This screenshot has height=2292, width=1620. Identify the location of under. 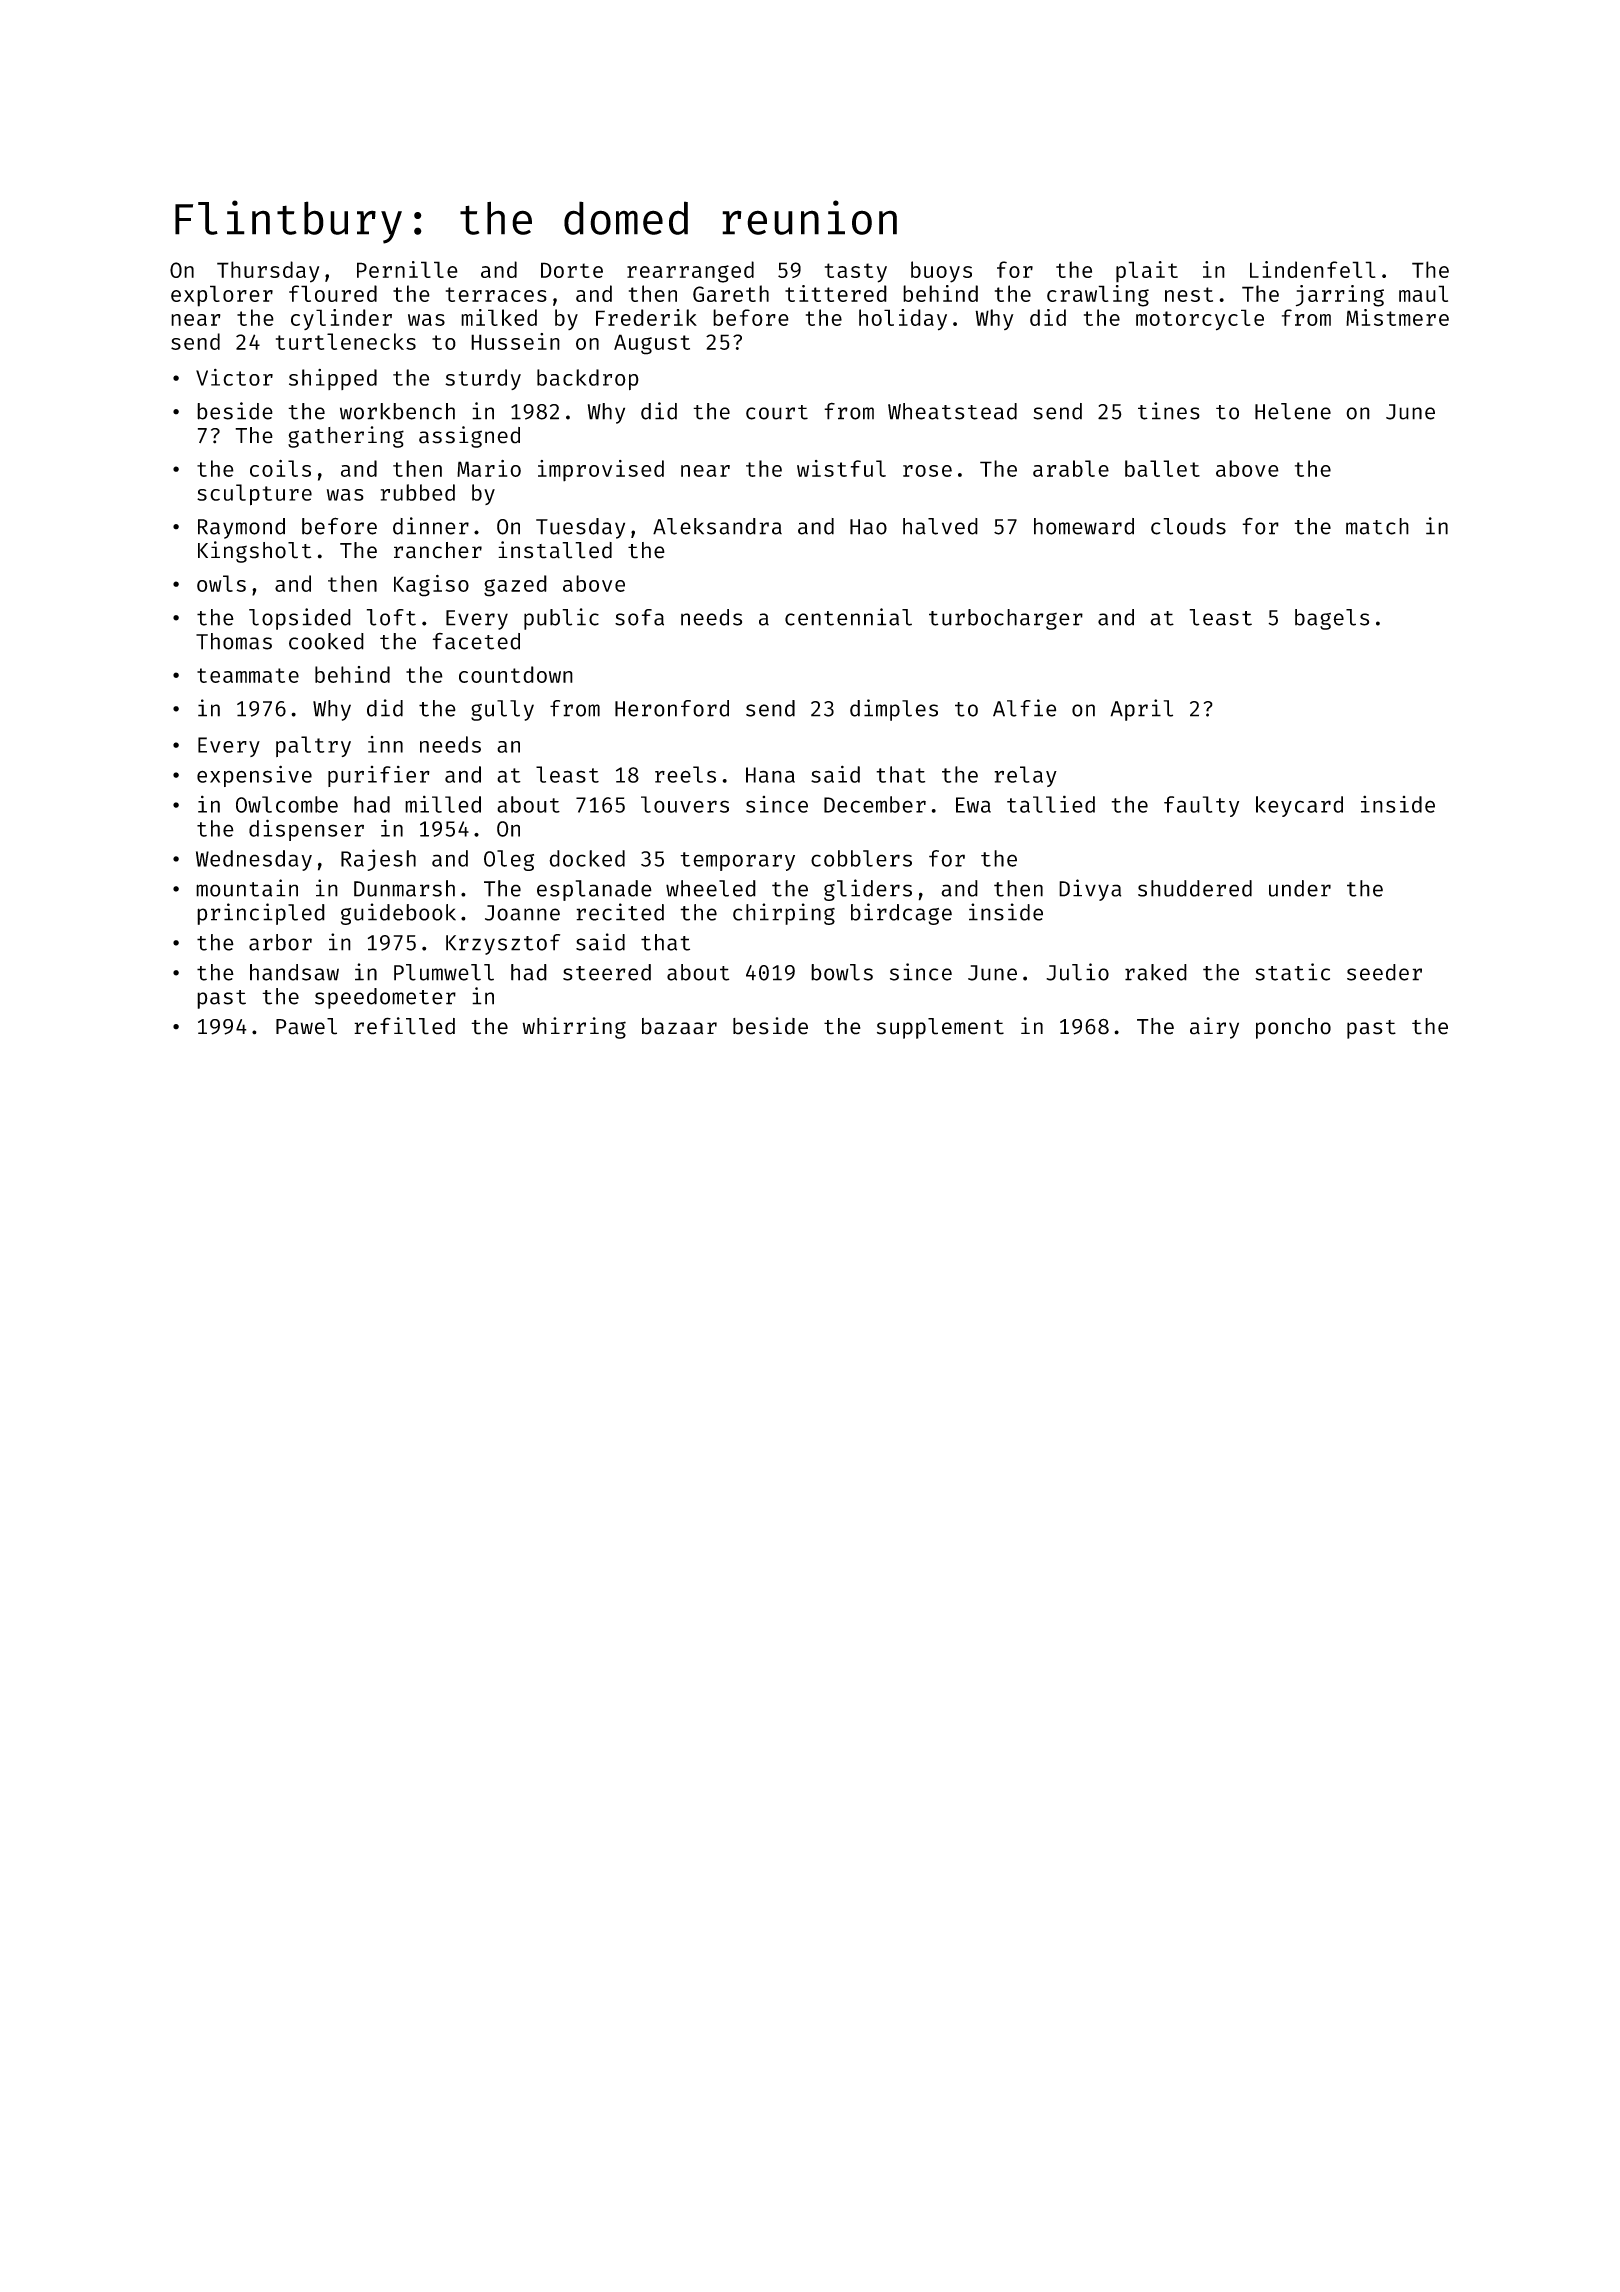
(1300, 888).
